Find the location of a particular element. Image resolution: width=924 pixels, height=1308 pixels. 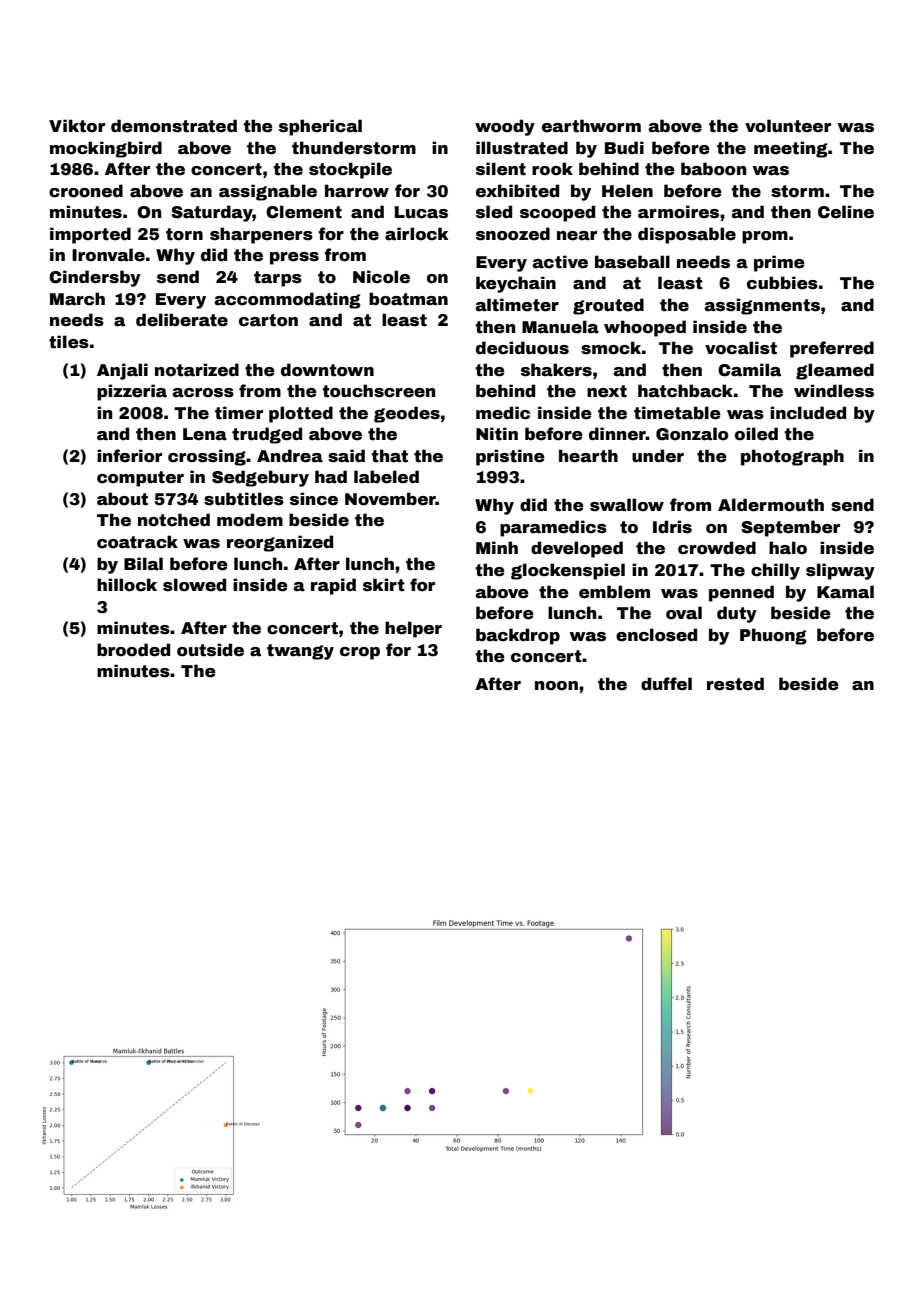

keychain is located at coordinates (516, 284).
